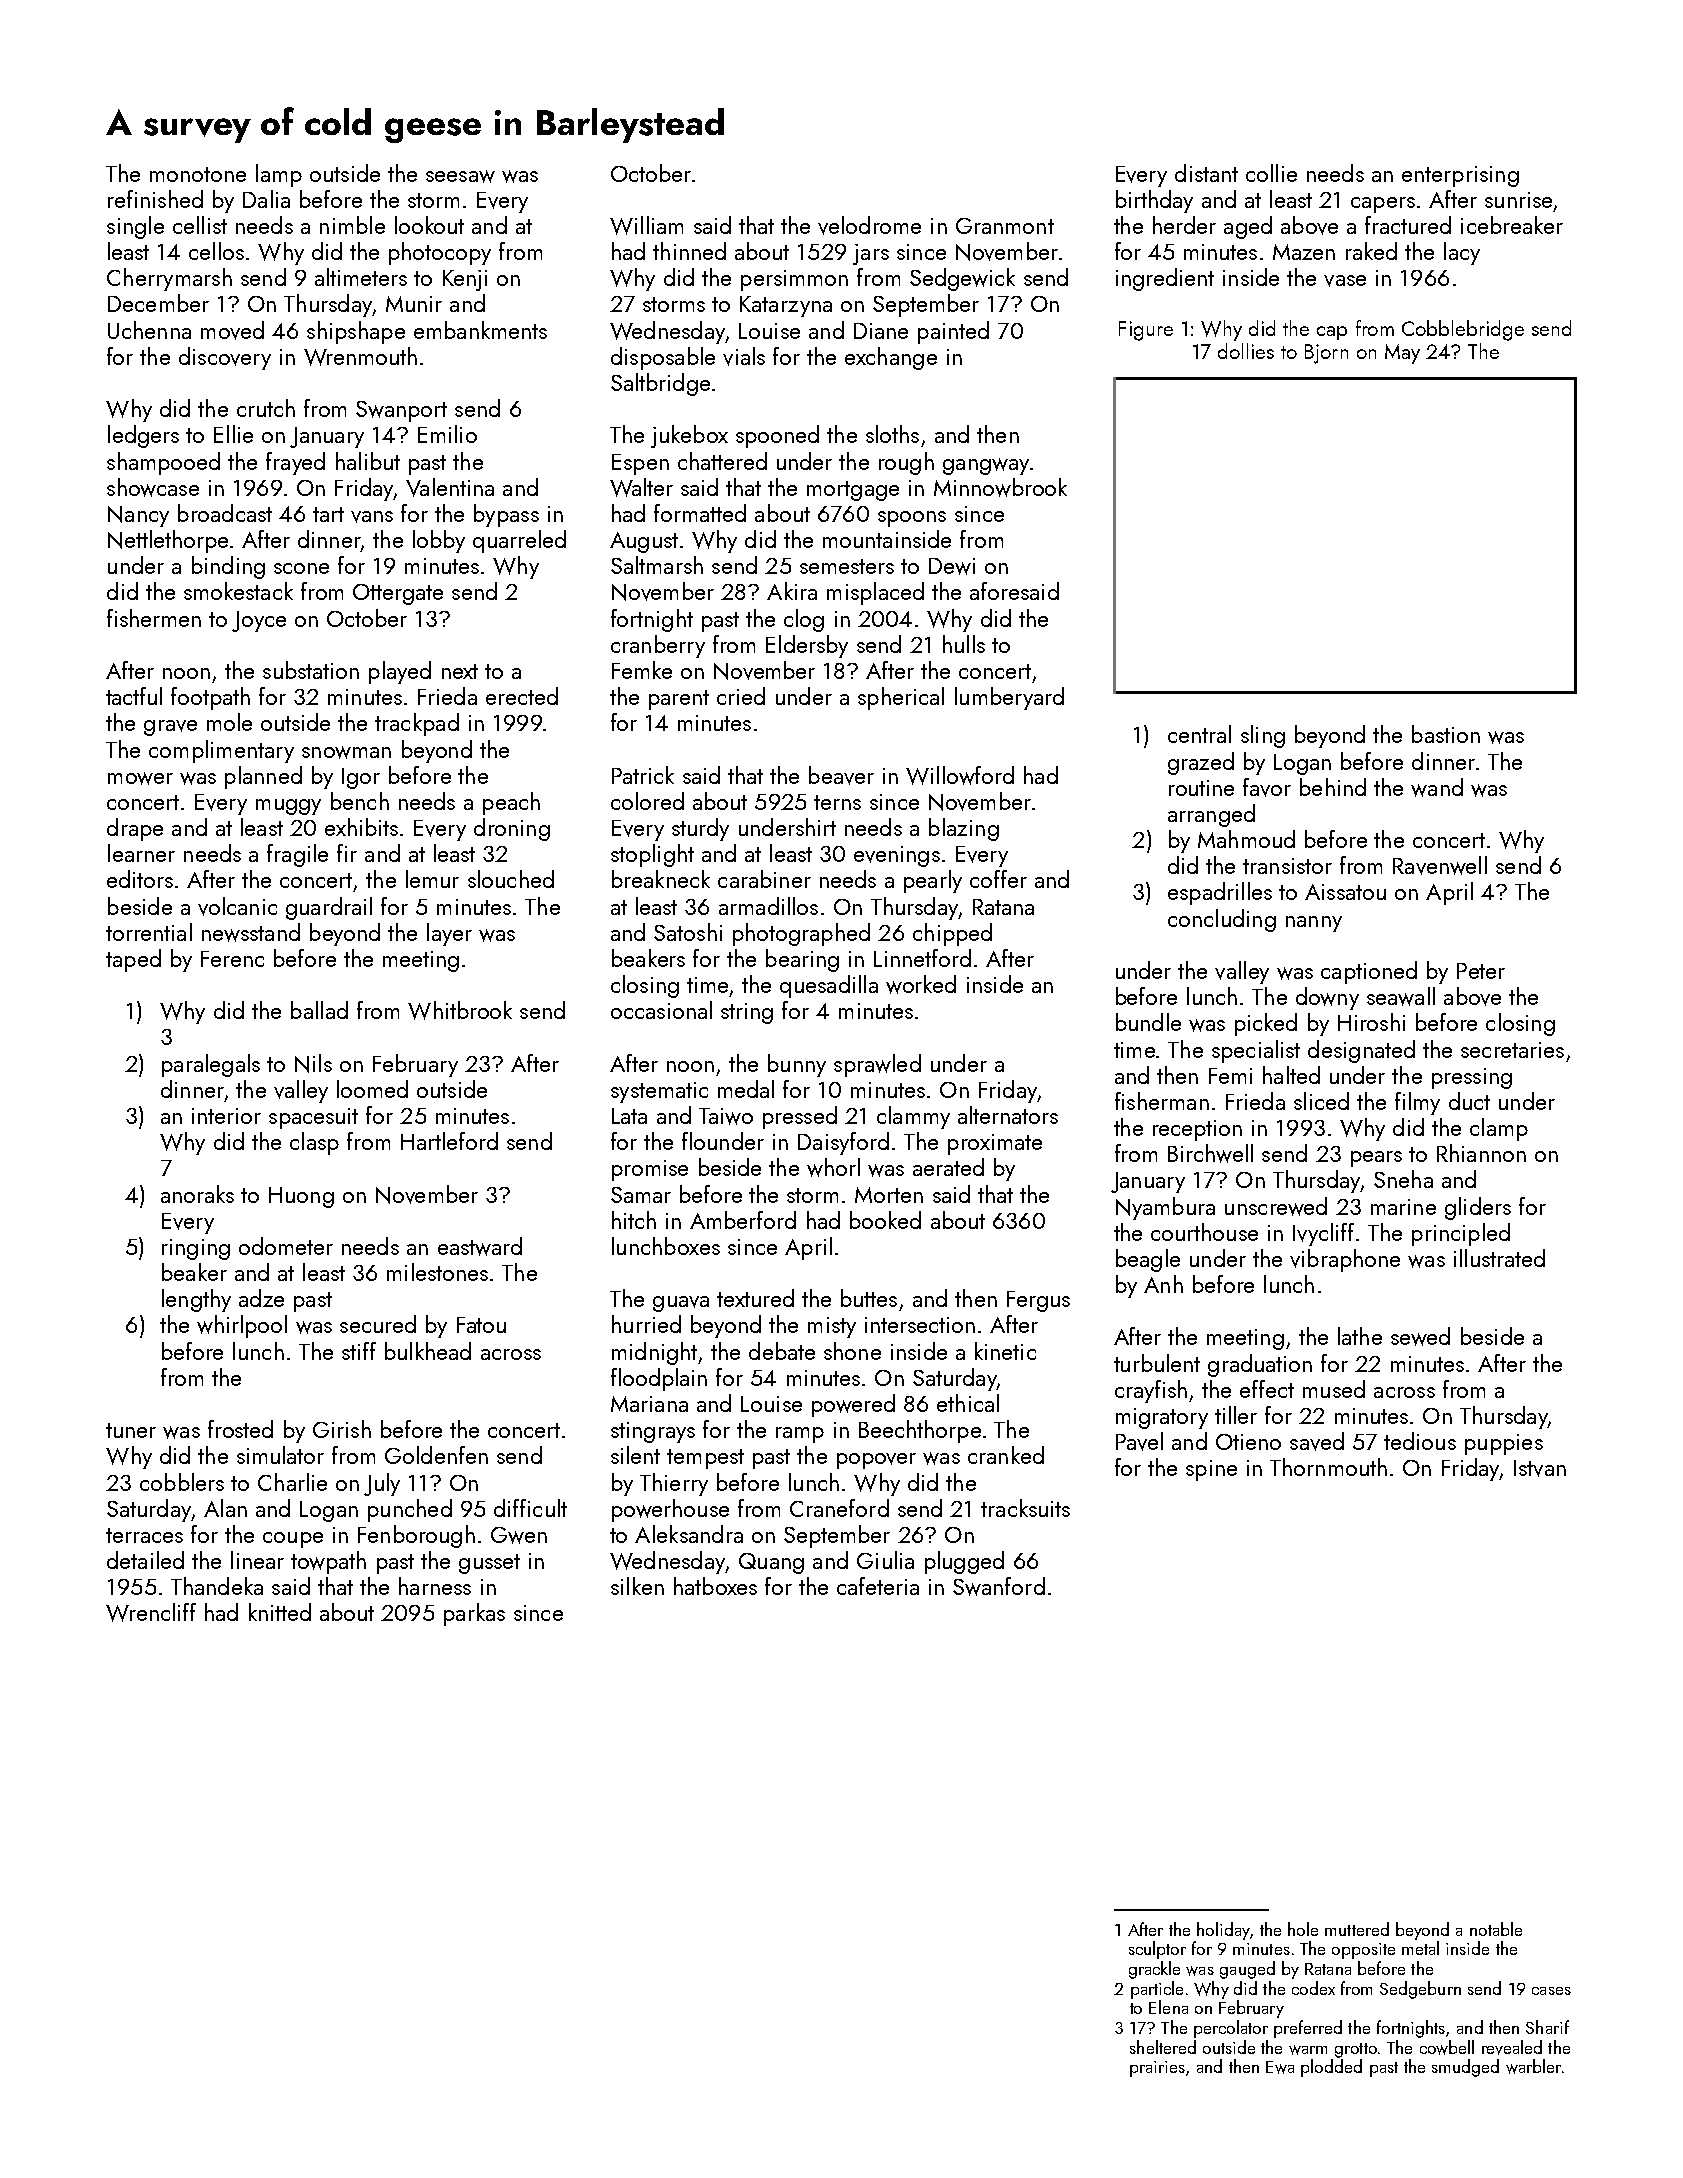 The width and height of the image is (1683, 2178). What do you see at coordinates (1481, 1153) in the image?
I see `Rhiannon` at bounding box center [1481, 1153].
